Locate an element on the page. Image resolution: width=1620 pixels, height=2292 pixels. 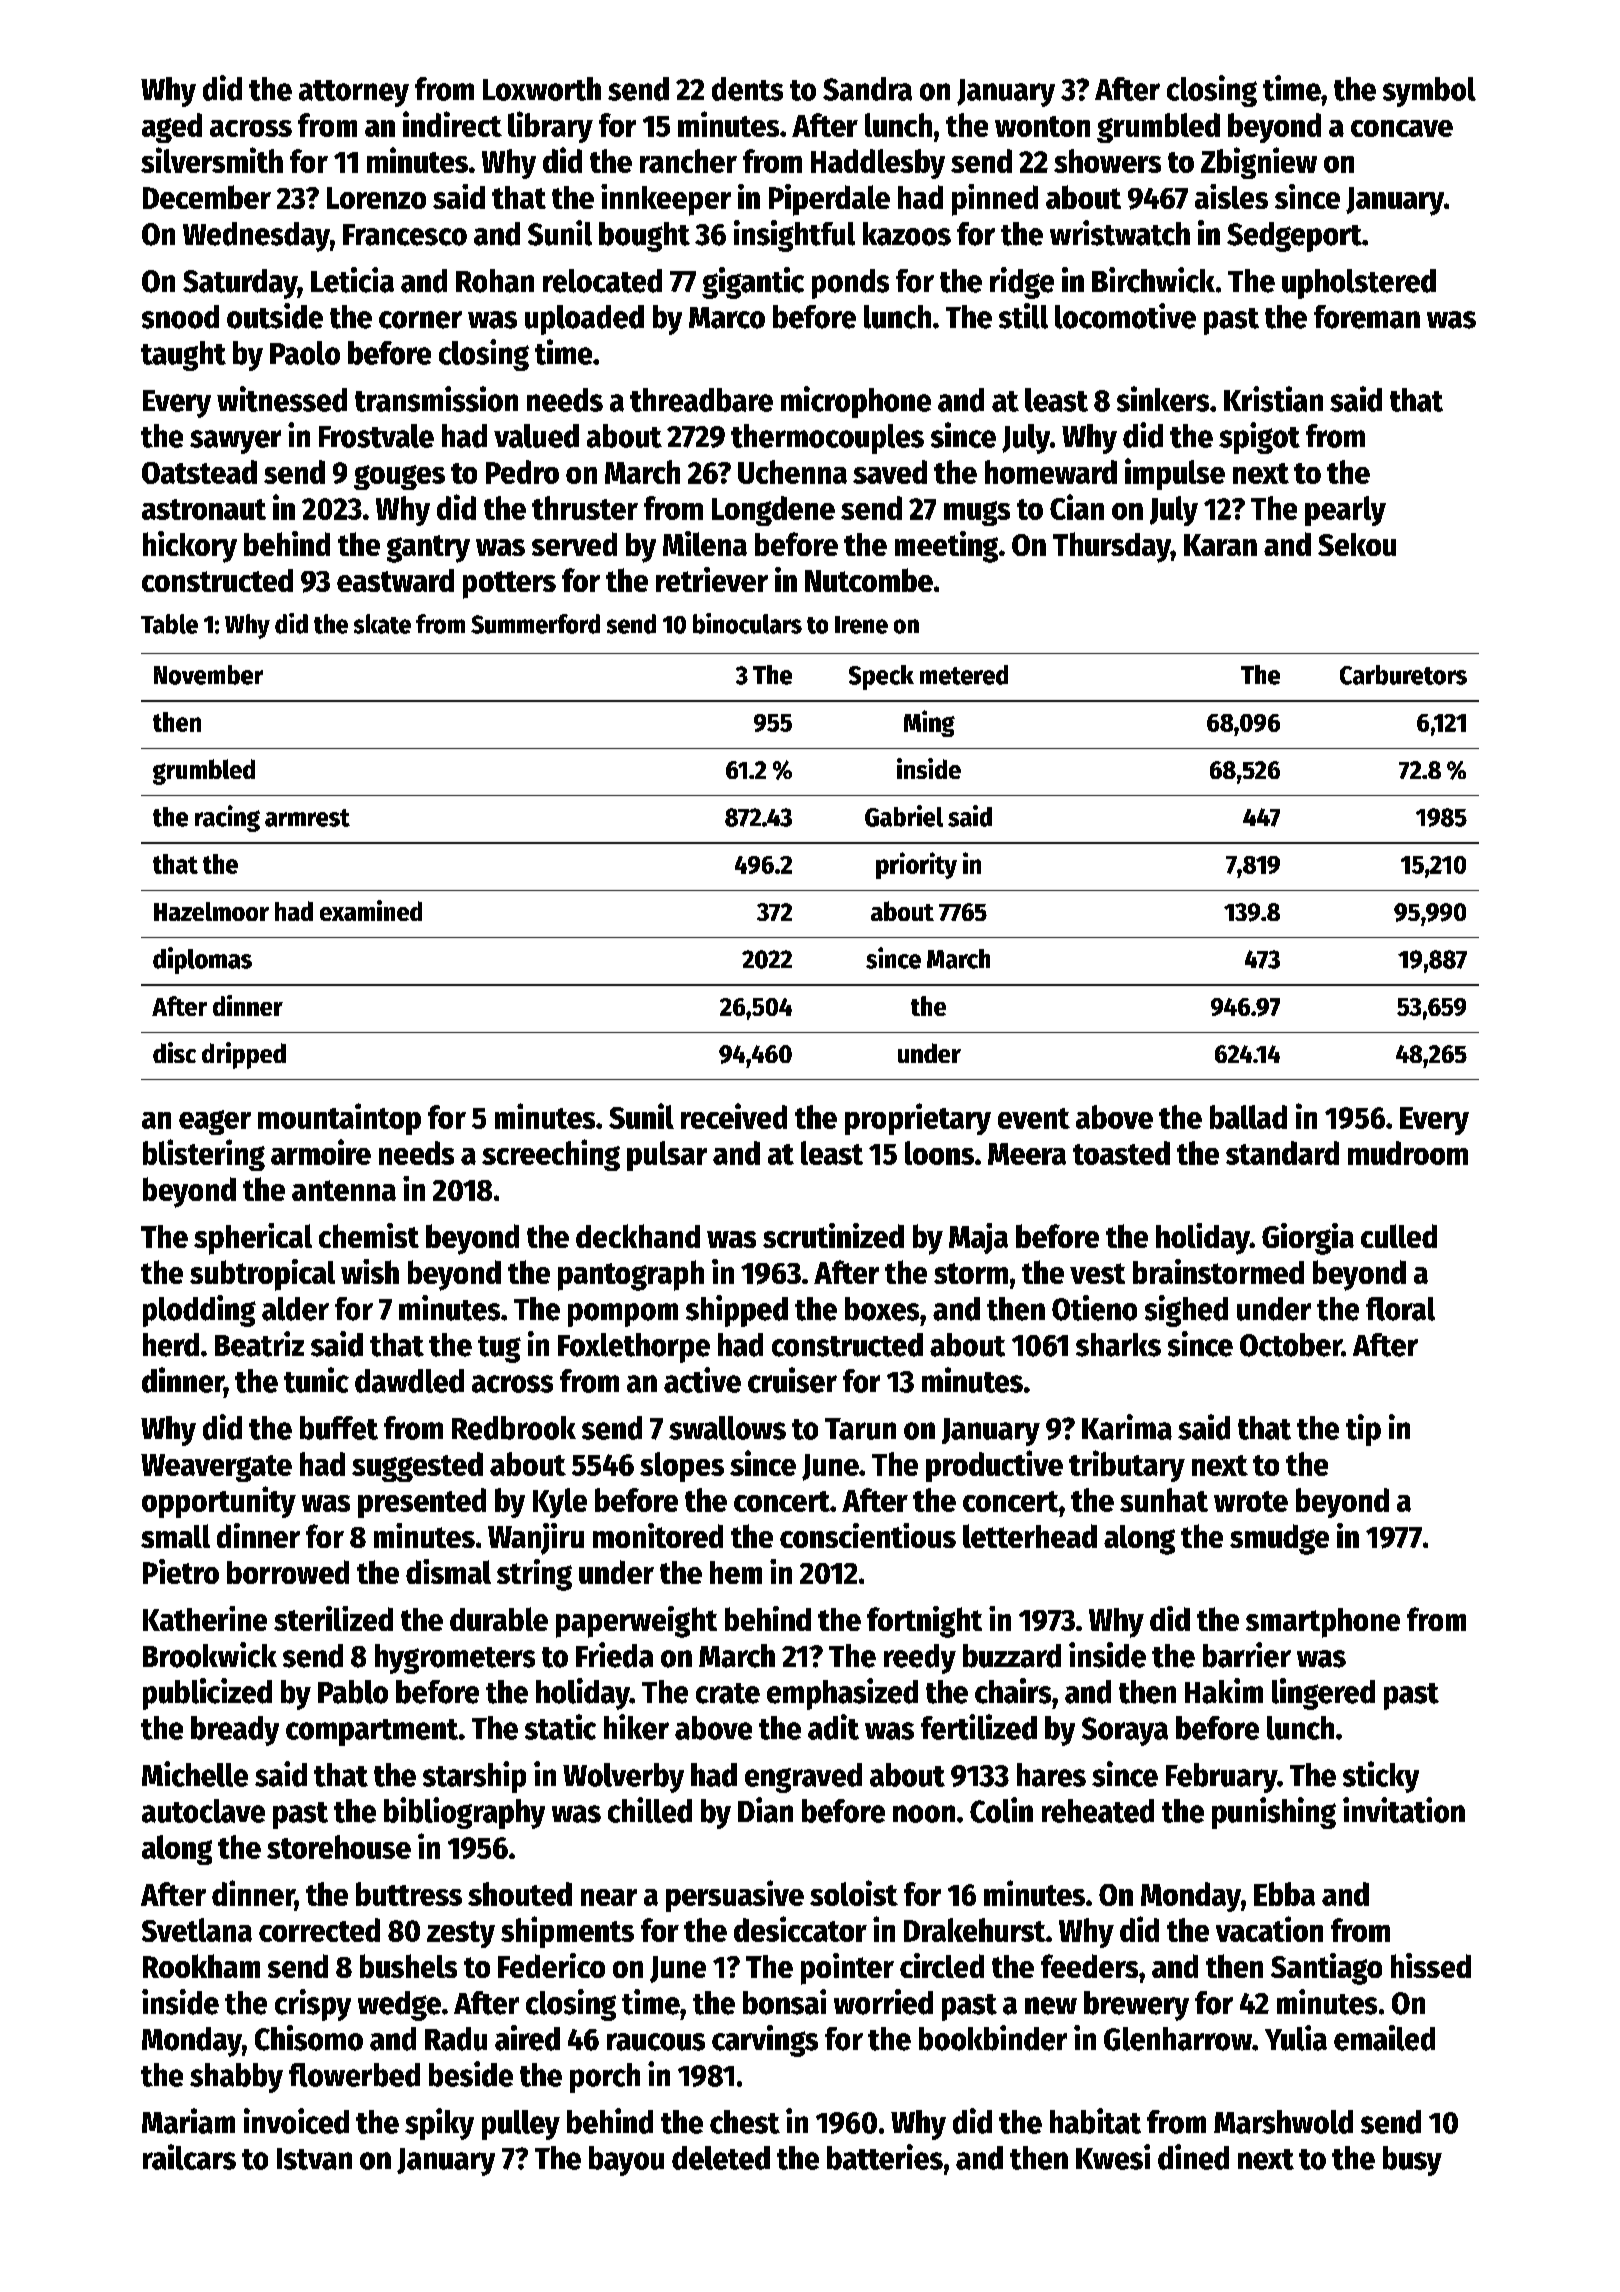
lingered is located at coordinates (1323, 1694).
